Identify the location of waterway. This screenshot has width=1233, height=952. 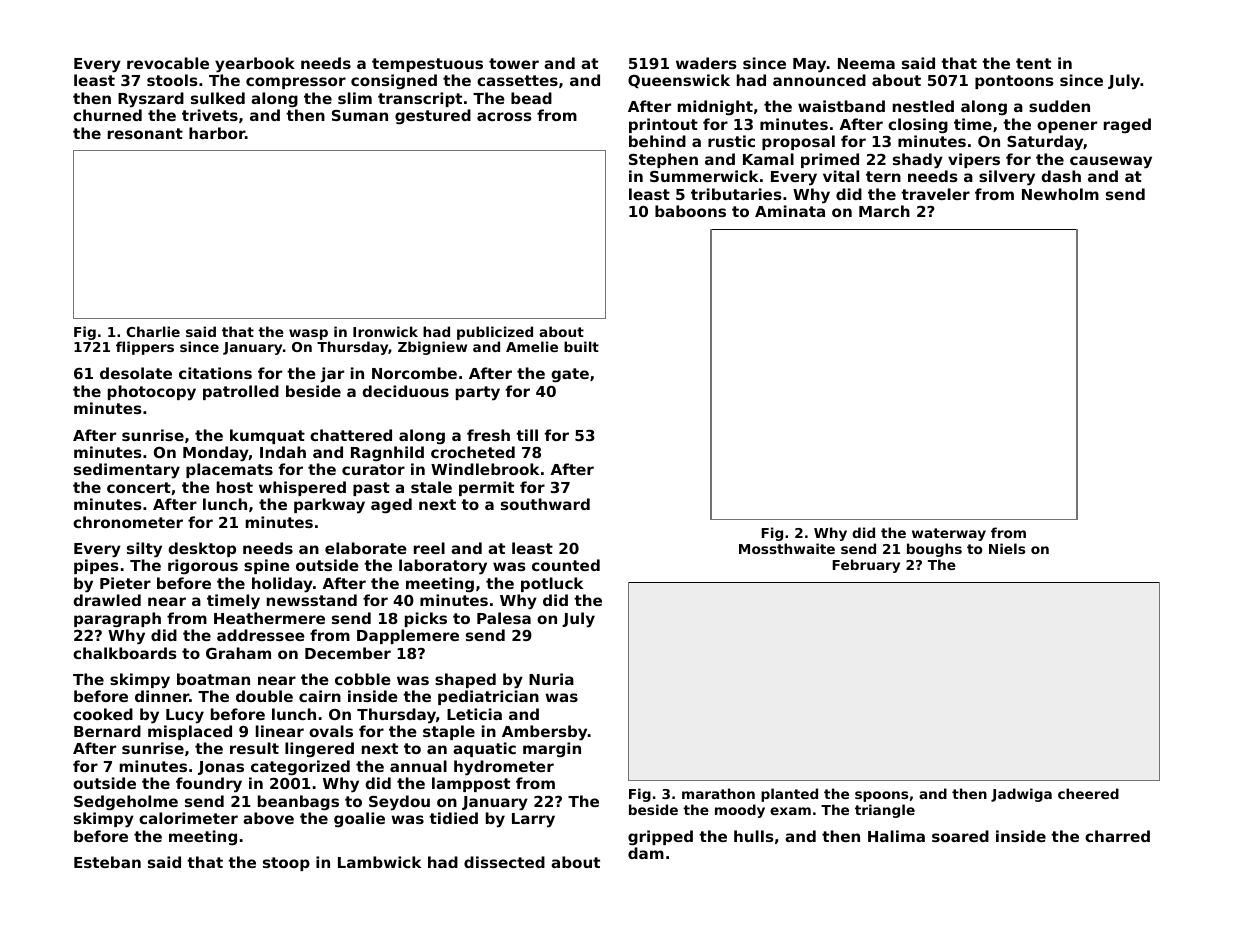
(949, 534).
